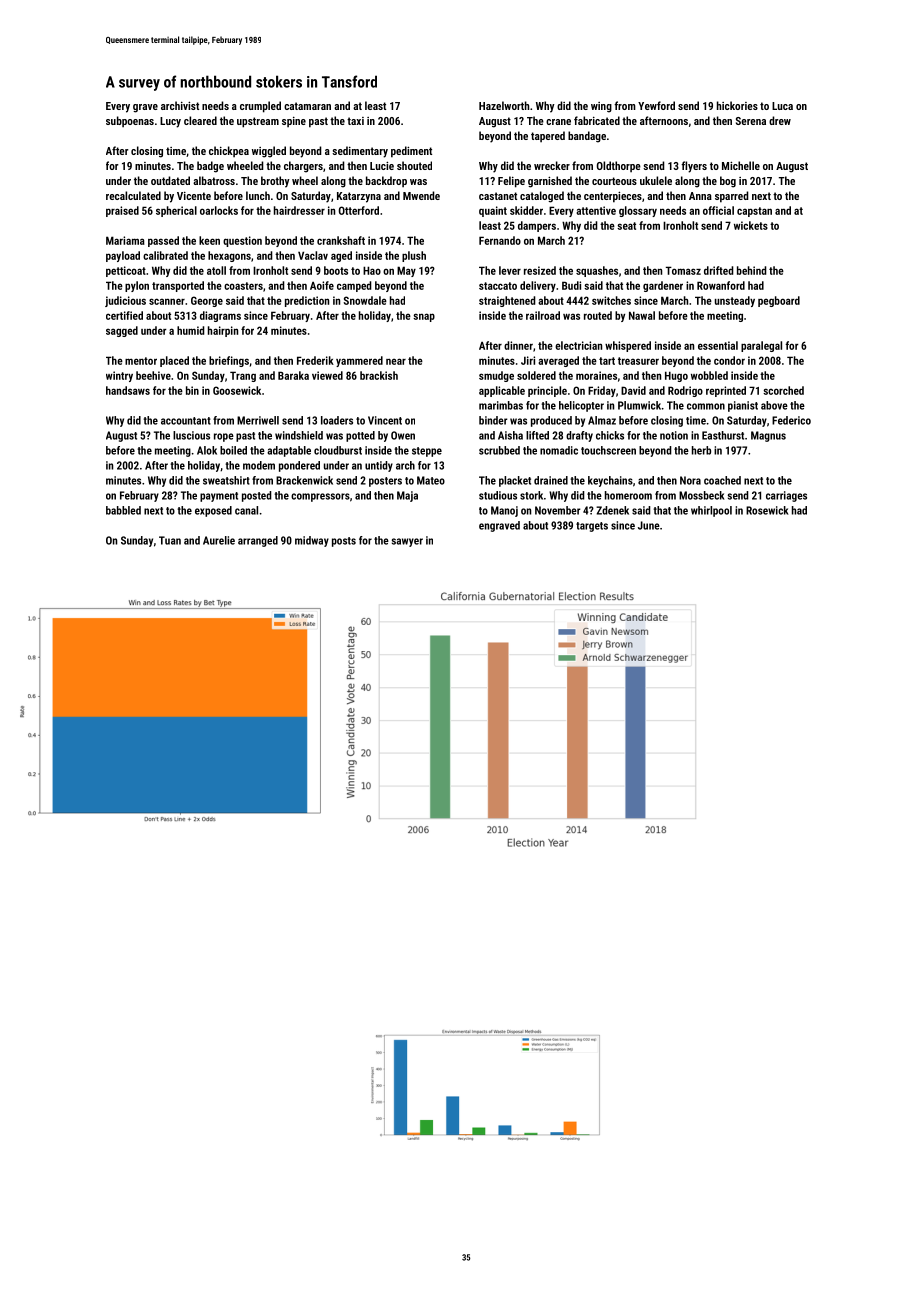 Image resolution: width=924 pixels, height=1308 pixels. What do you see at coordinates (414, 256) in the screenshot?
I see `plush` at bounding box center [414, 256].
